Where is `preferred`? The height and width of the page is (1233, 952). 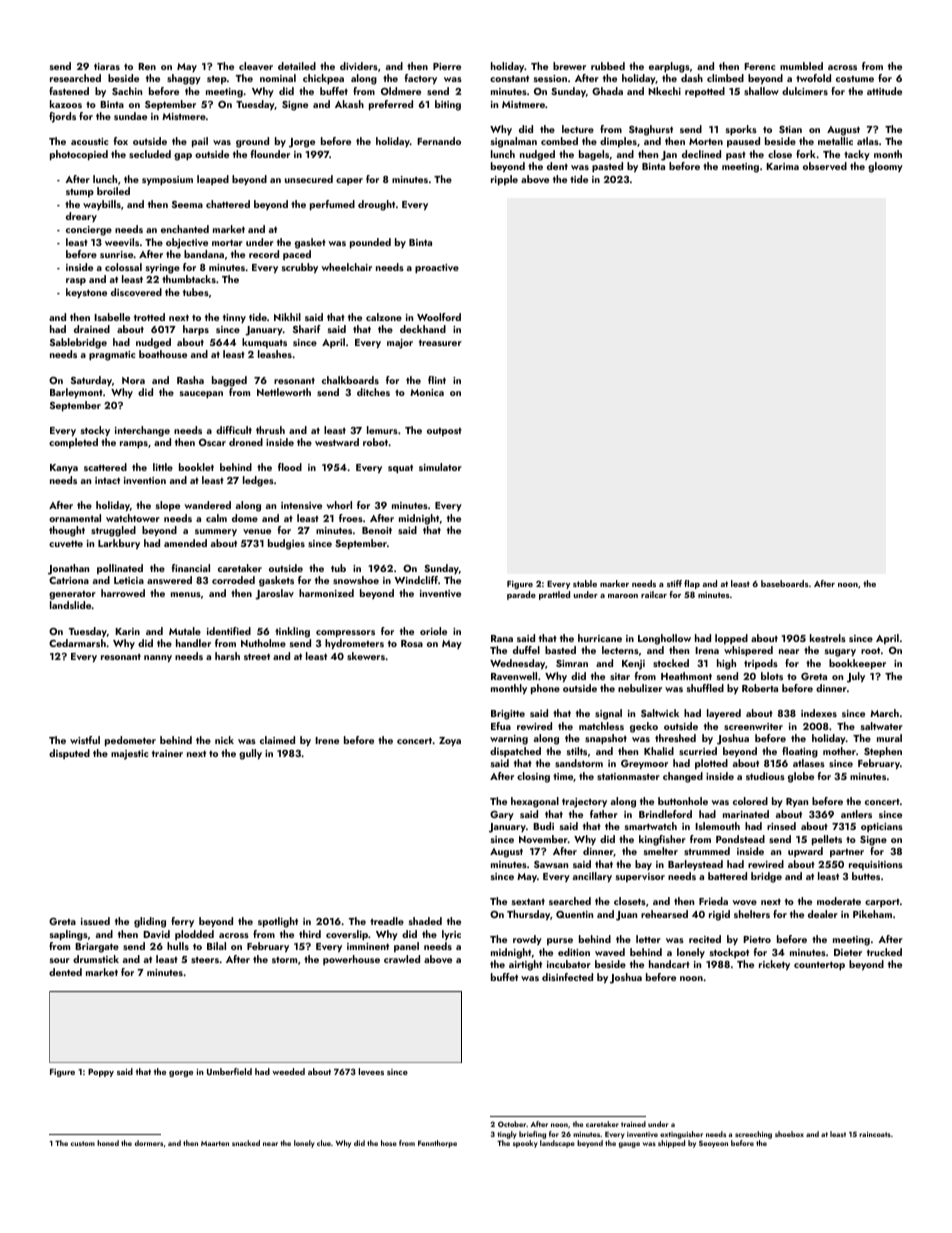 preferred is located at coordinates (391, 105).
